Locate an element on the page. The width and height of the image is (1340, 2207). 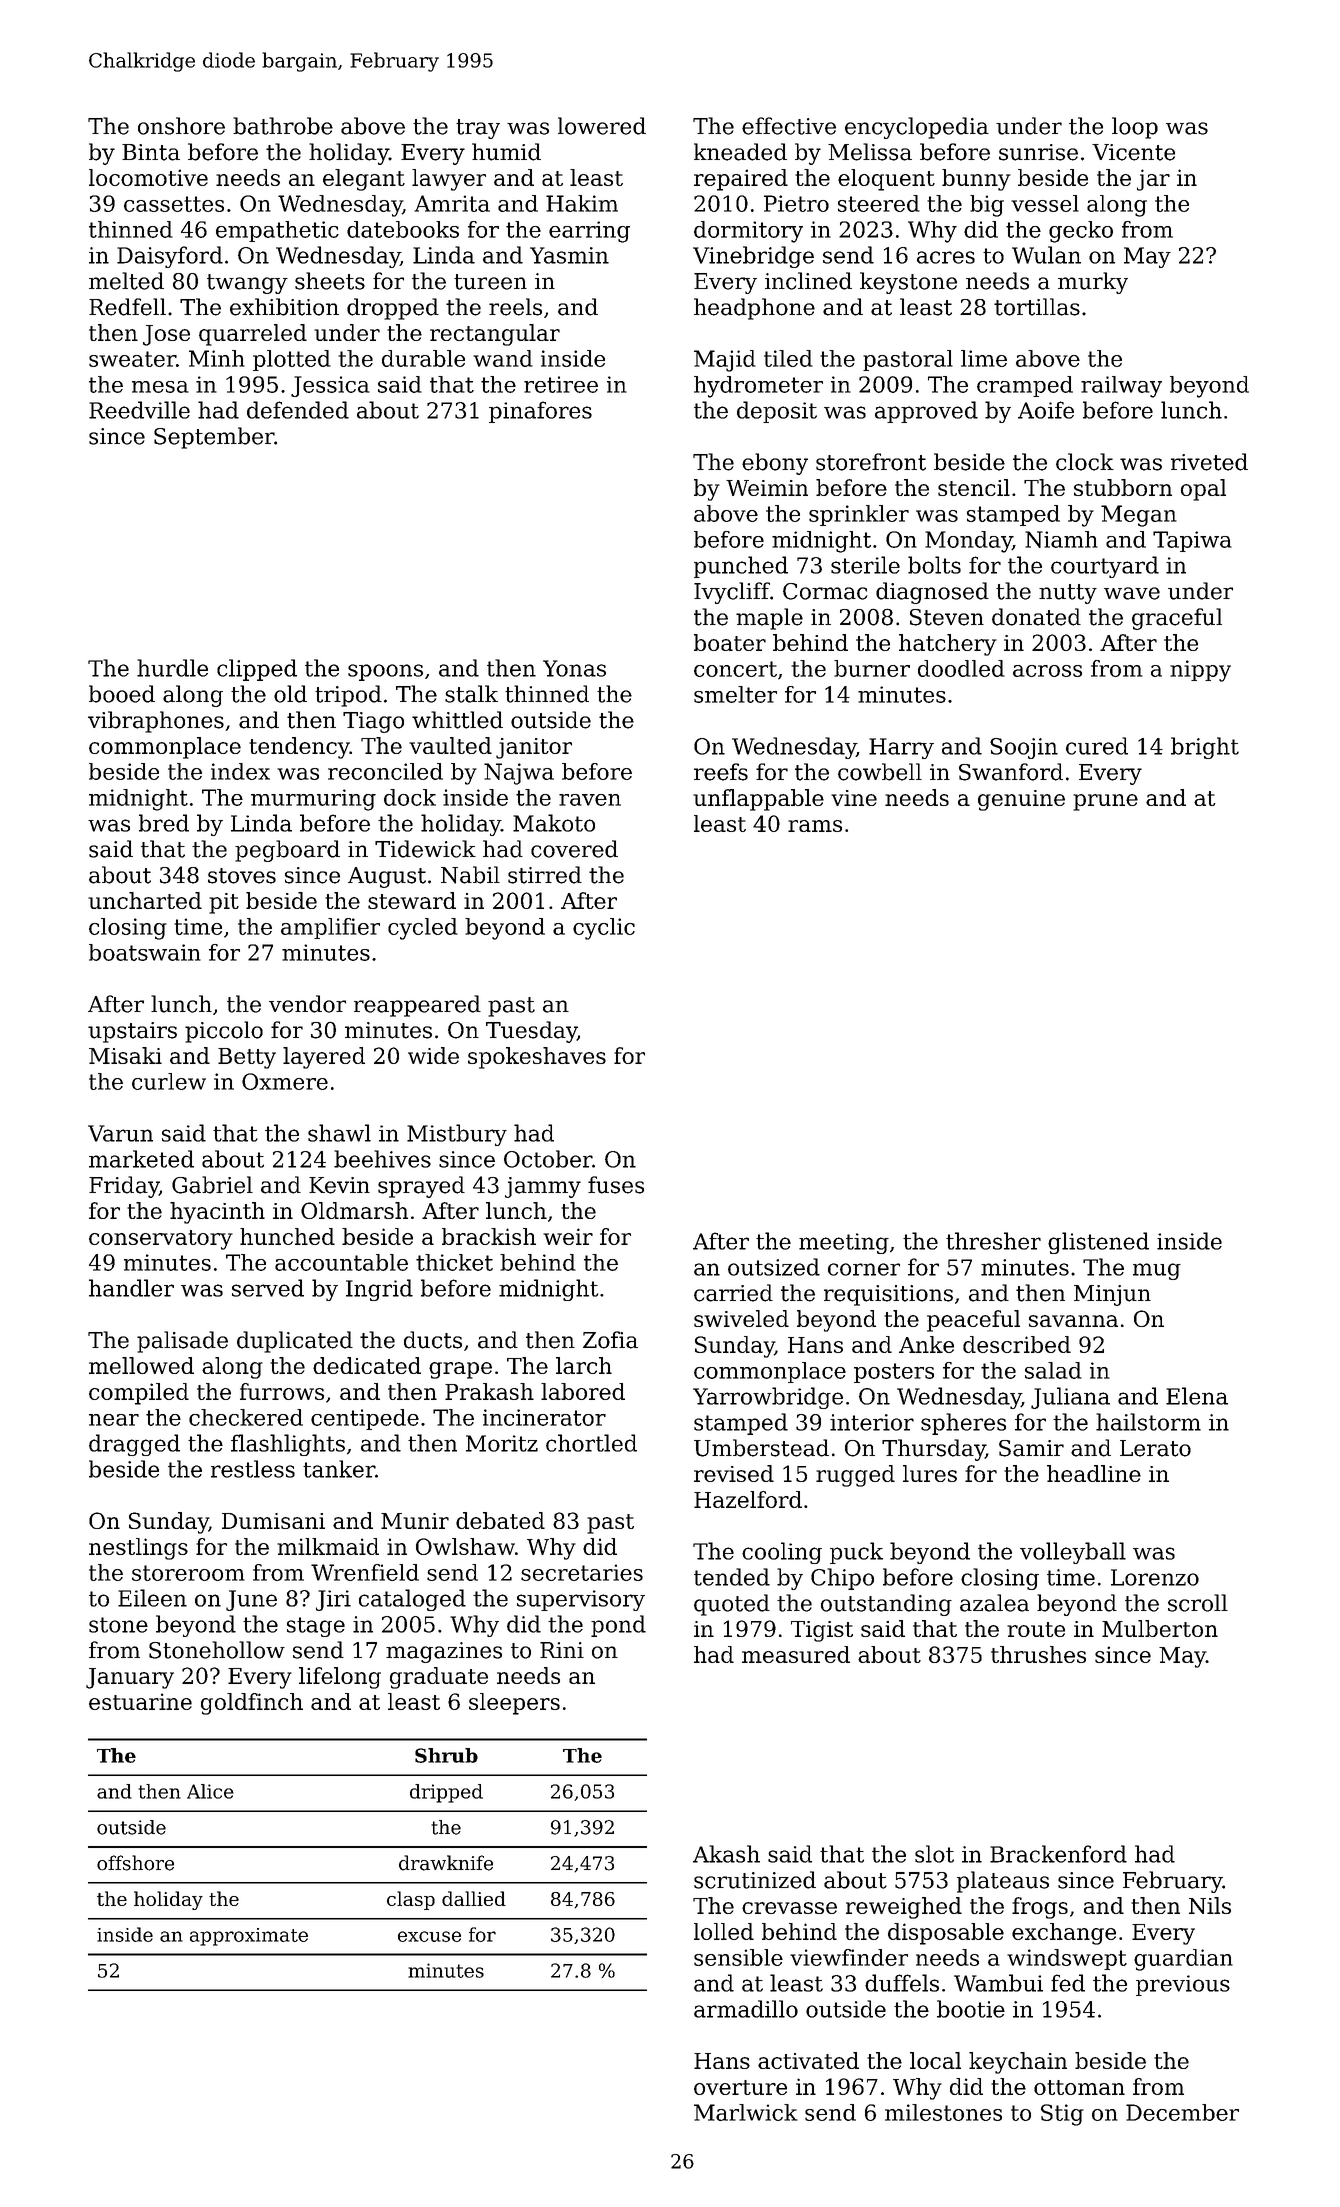
Marlwick is located at coordinates (746, 2112).
